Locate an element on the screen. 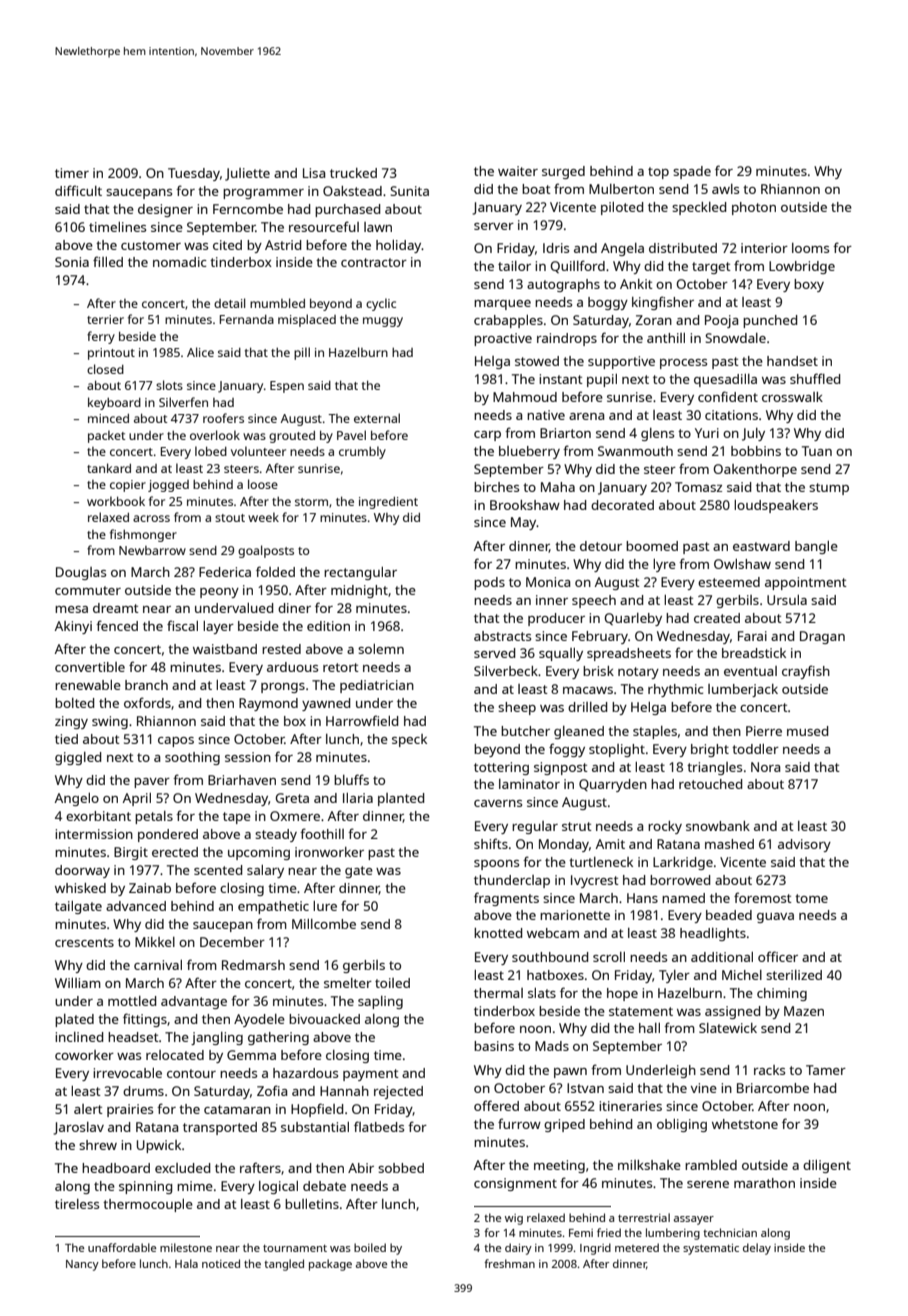 This screenshot has height=1316, width=908. lyre is located at coordinates (664, 565).
